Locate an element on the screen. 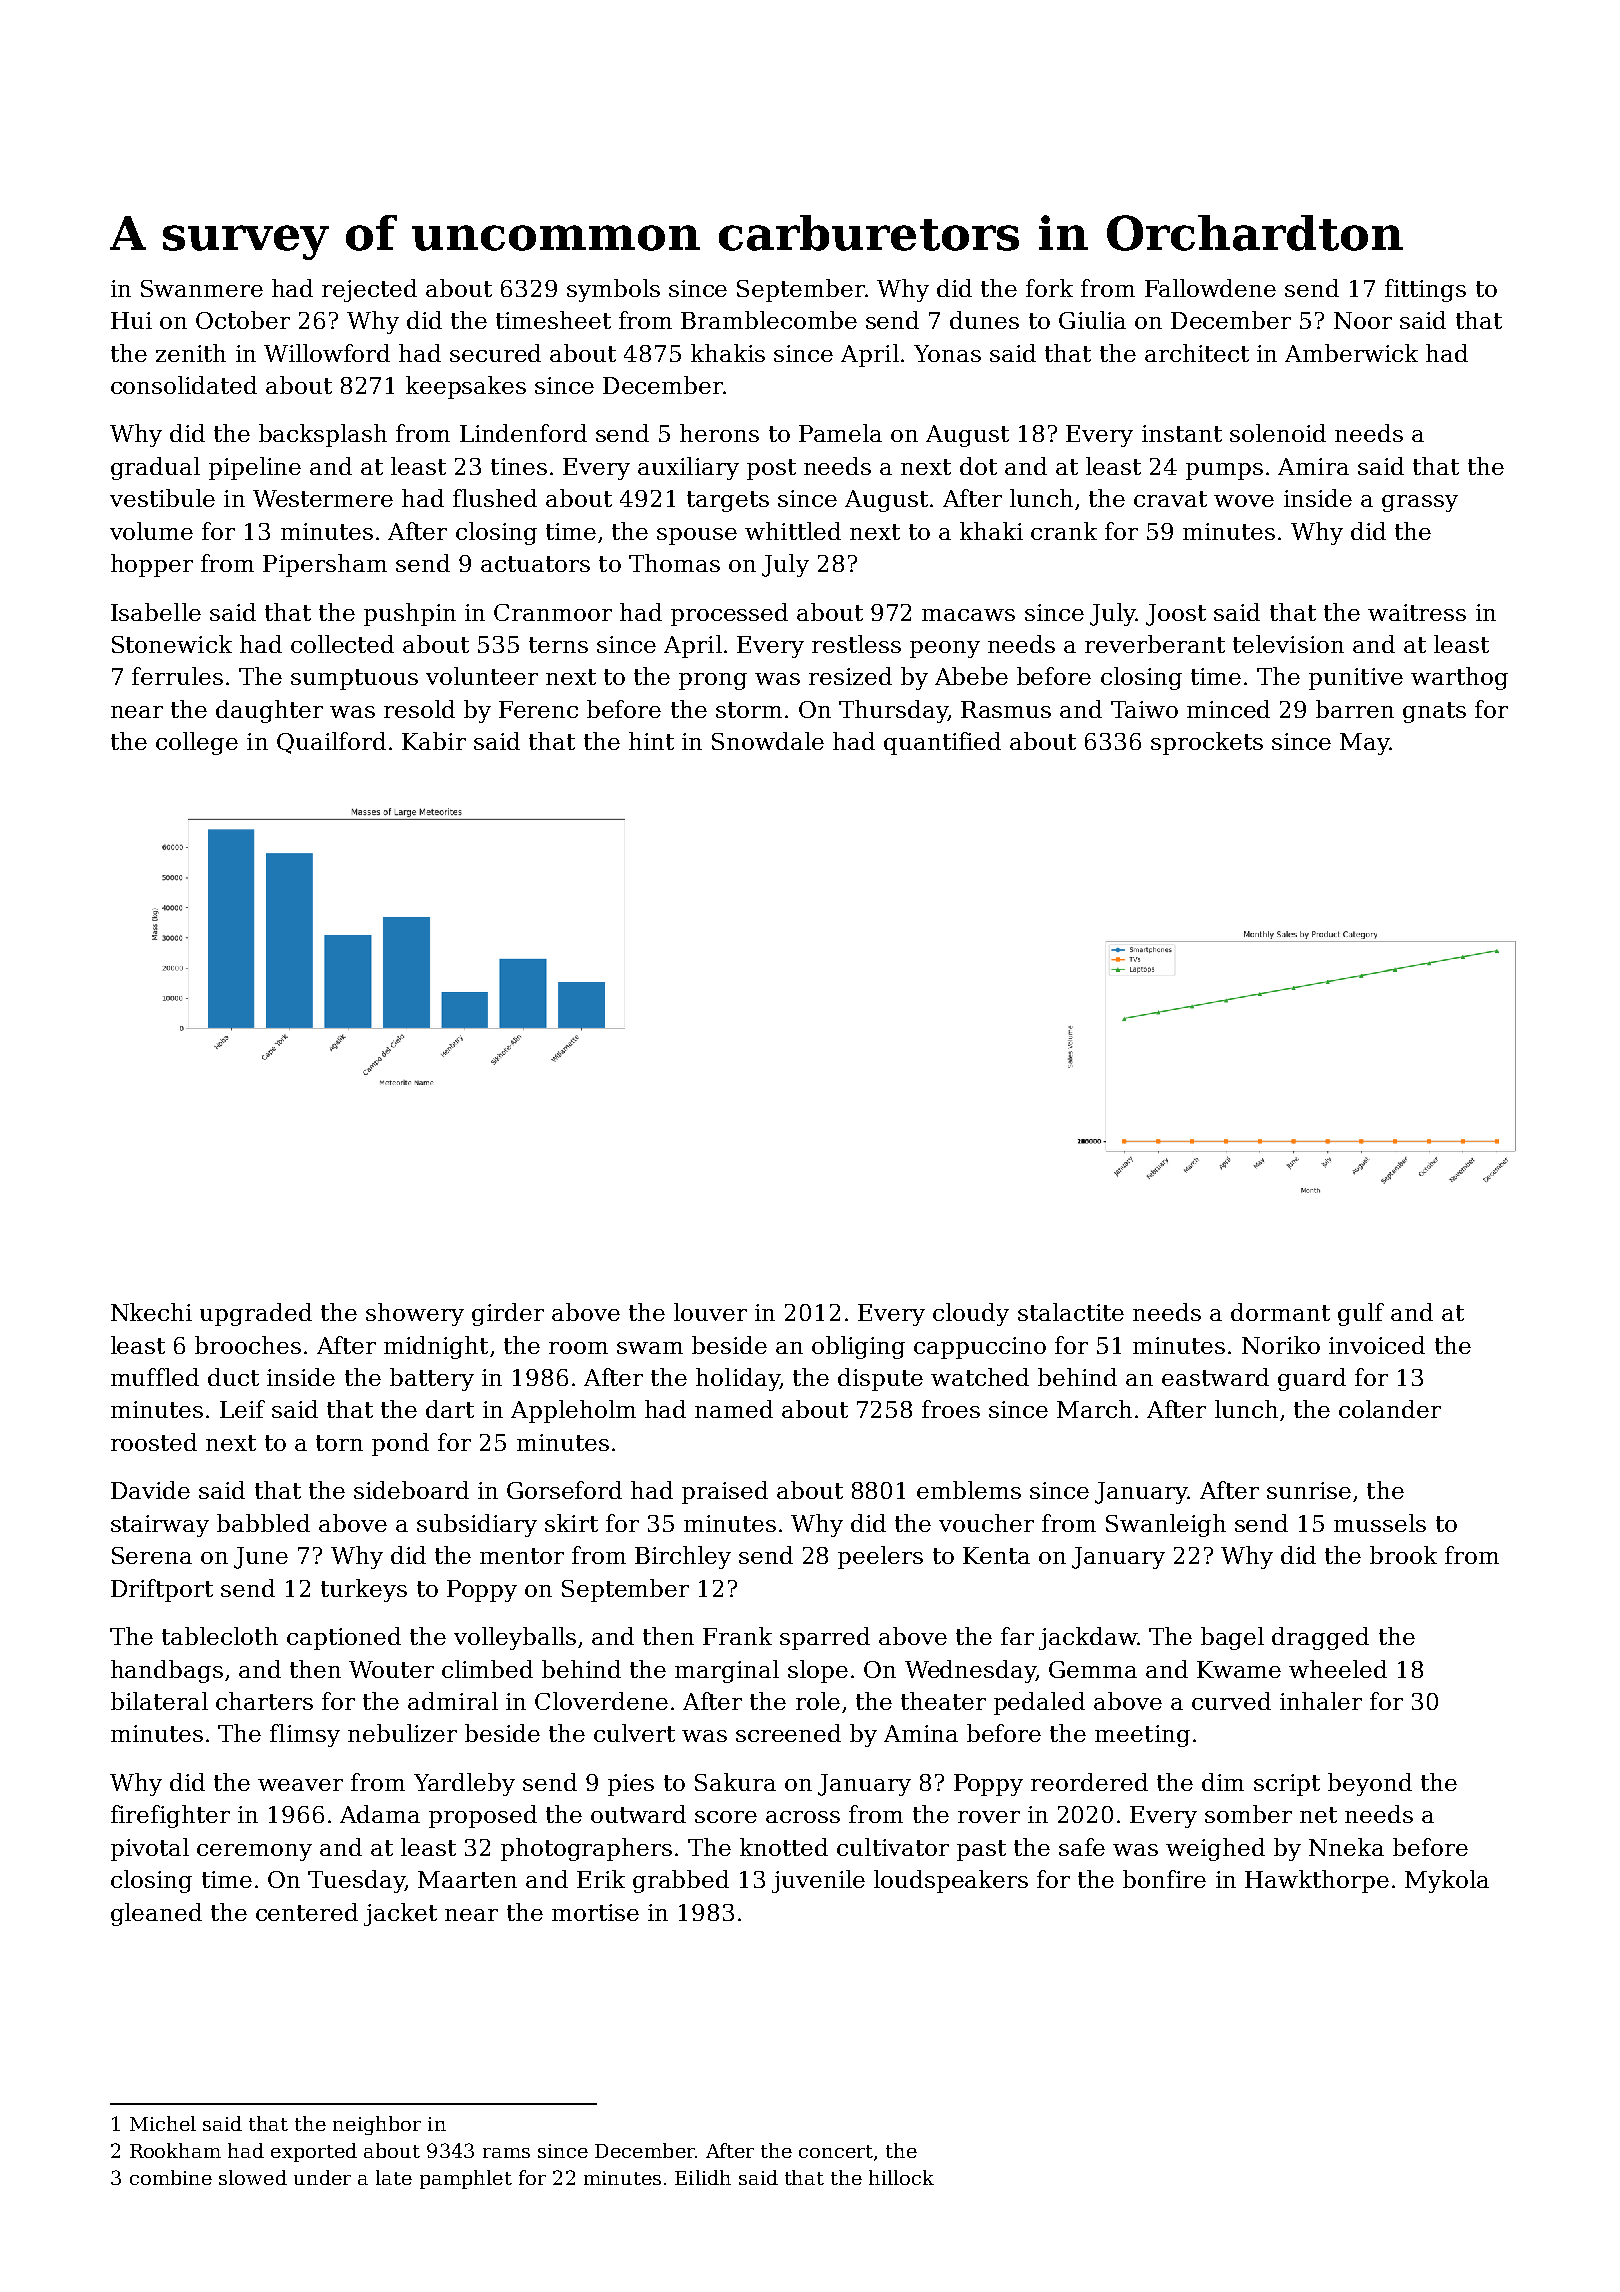 This screenshot has height=2292, width=1620. rejected is located at coordinates (369, 290).
